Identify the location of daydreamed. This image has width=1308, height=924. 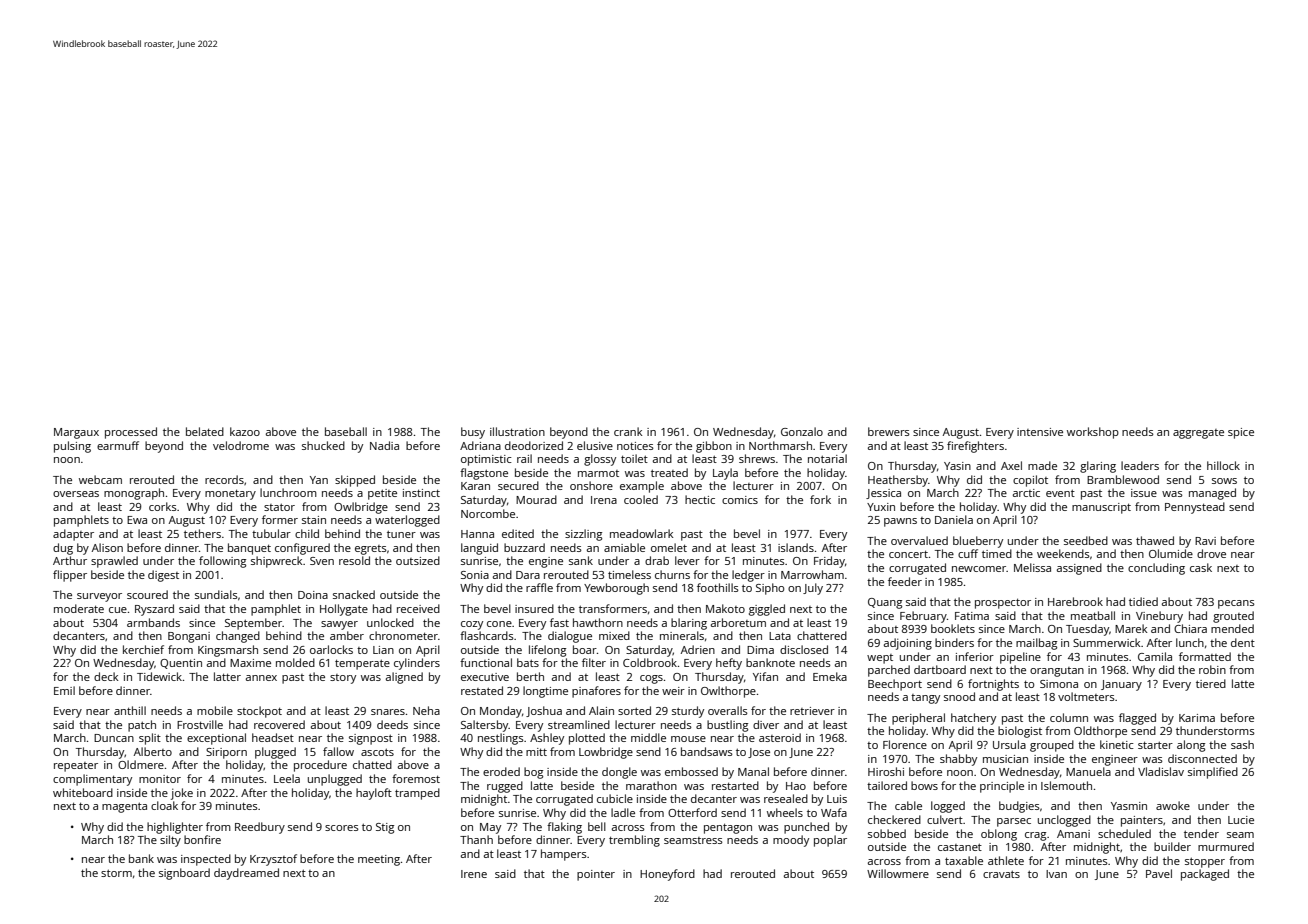
(246, 874).
